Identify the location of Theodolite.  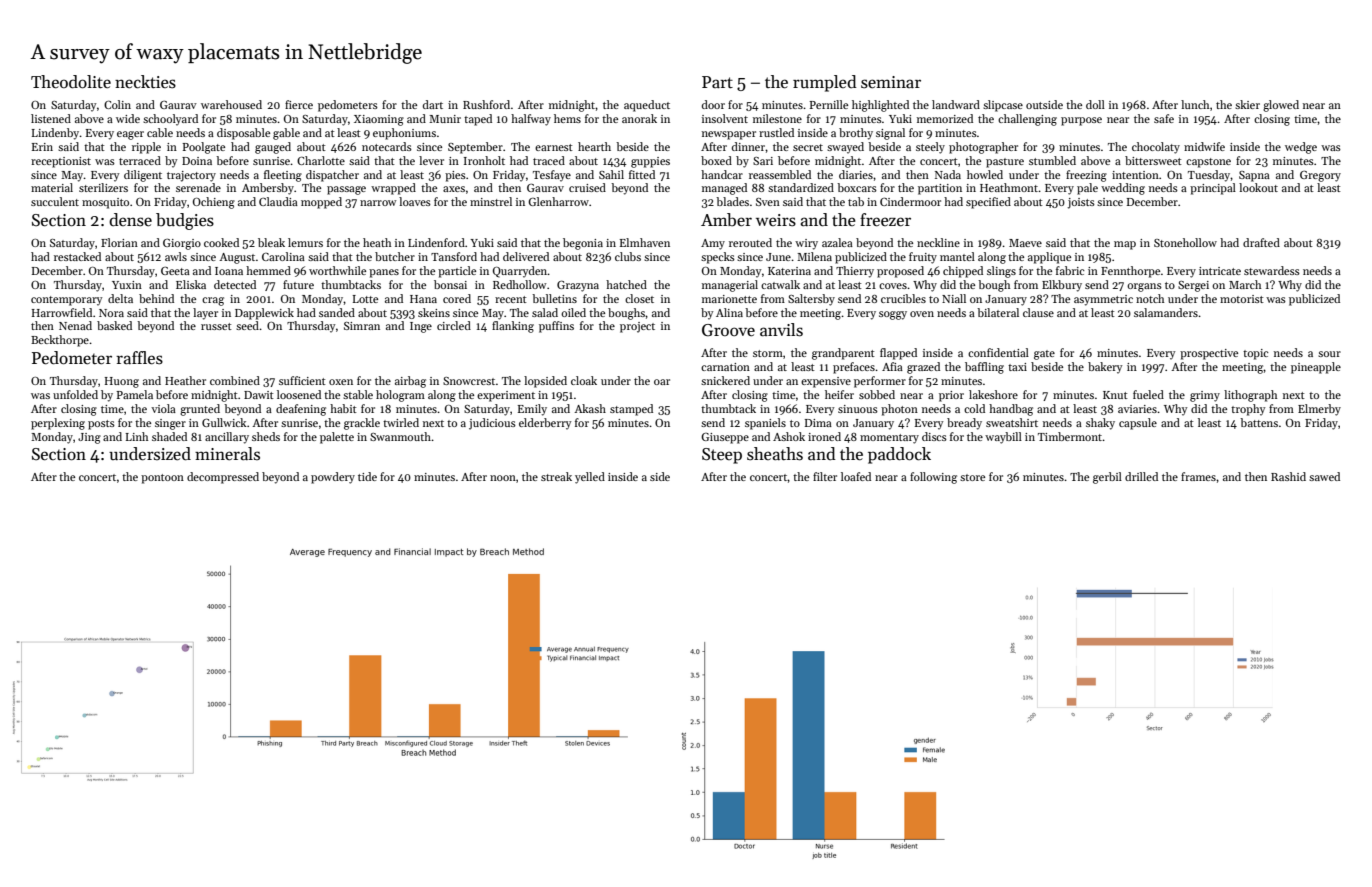
(71, 82).
